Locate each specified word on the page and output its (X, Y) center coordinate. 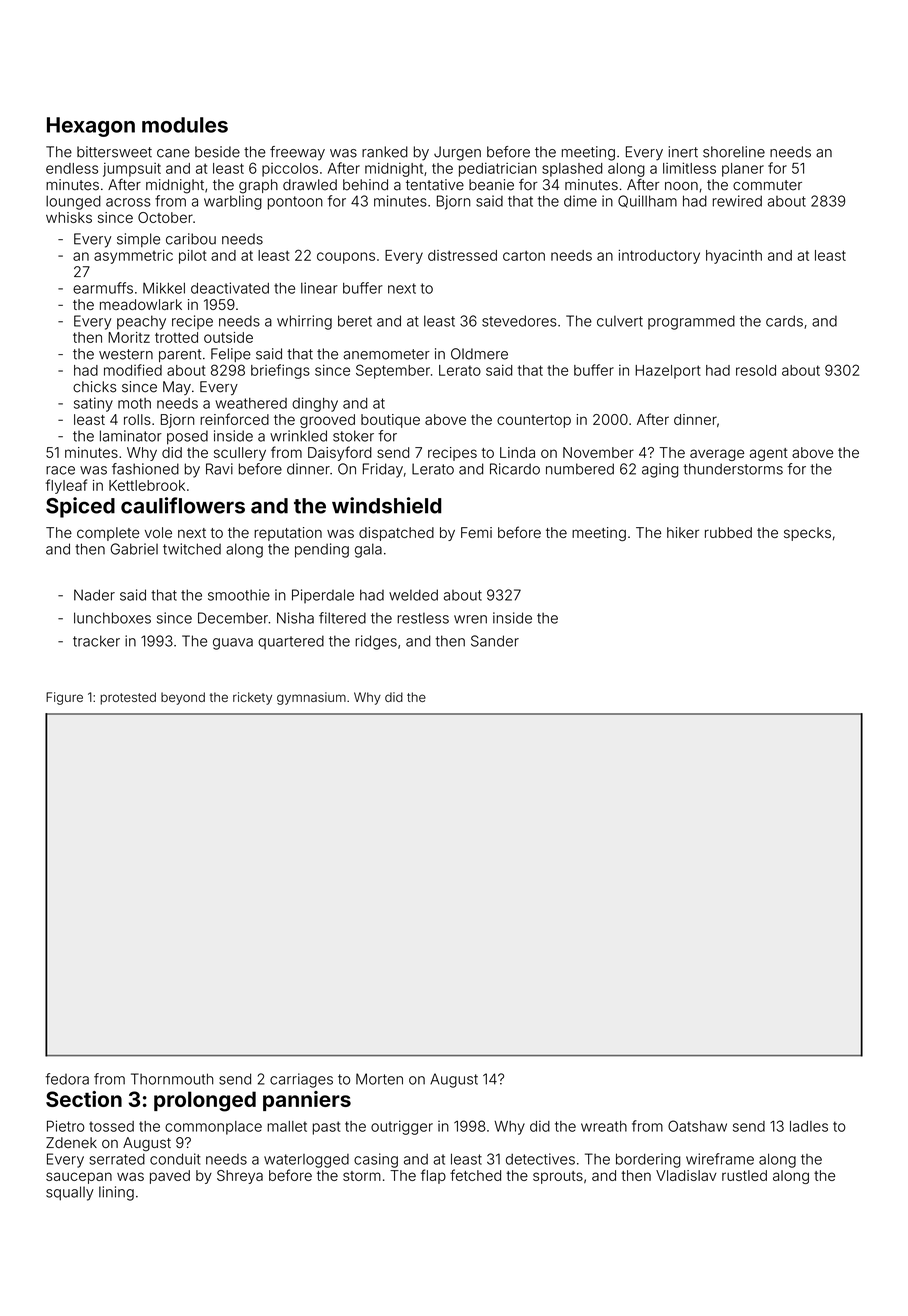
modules (185, 125)
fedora (67, 1079)
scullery (240, 454)
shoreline (734, 152)
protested (128, 698)
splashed (572, 170)
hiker (683, 532)
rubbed (728, 532)
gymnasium (311, 698)
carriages (301, 1080)
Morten (379, 1079)
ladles (809, 1126)
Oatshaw (697, 1126)
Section (84, 1099)
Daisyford (340, 453)
